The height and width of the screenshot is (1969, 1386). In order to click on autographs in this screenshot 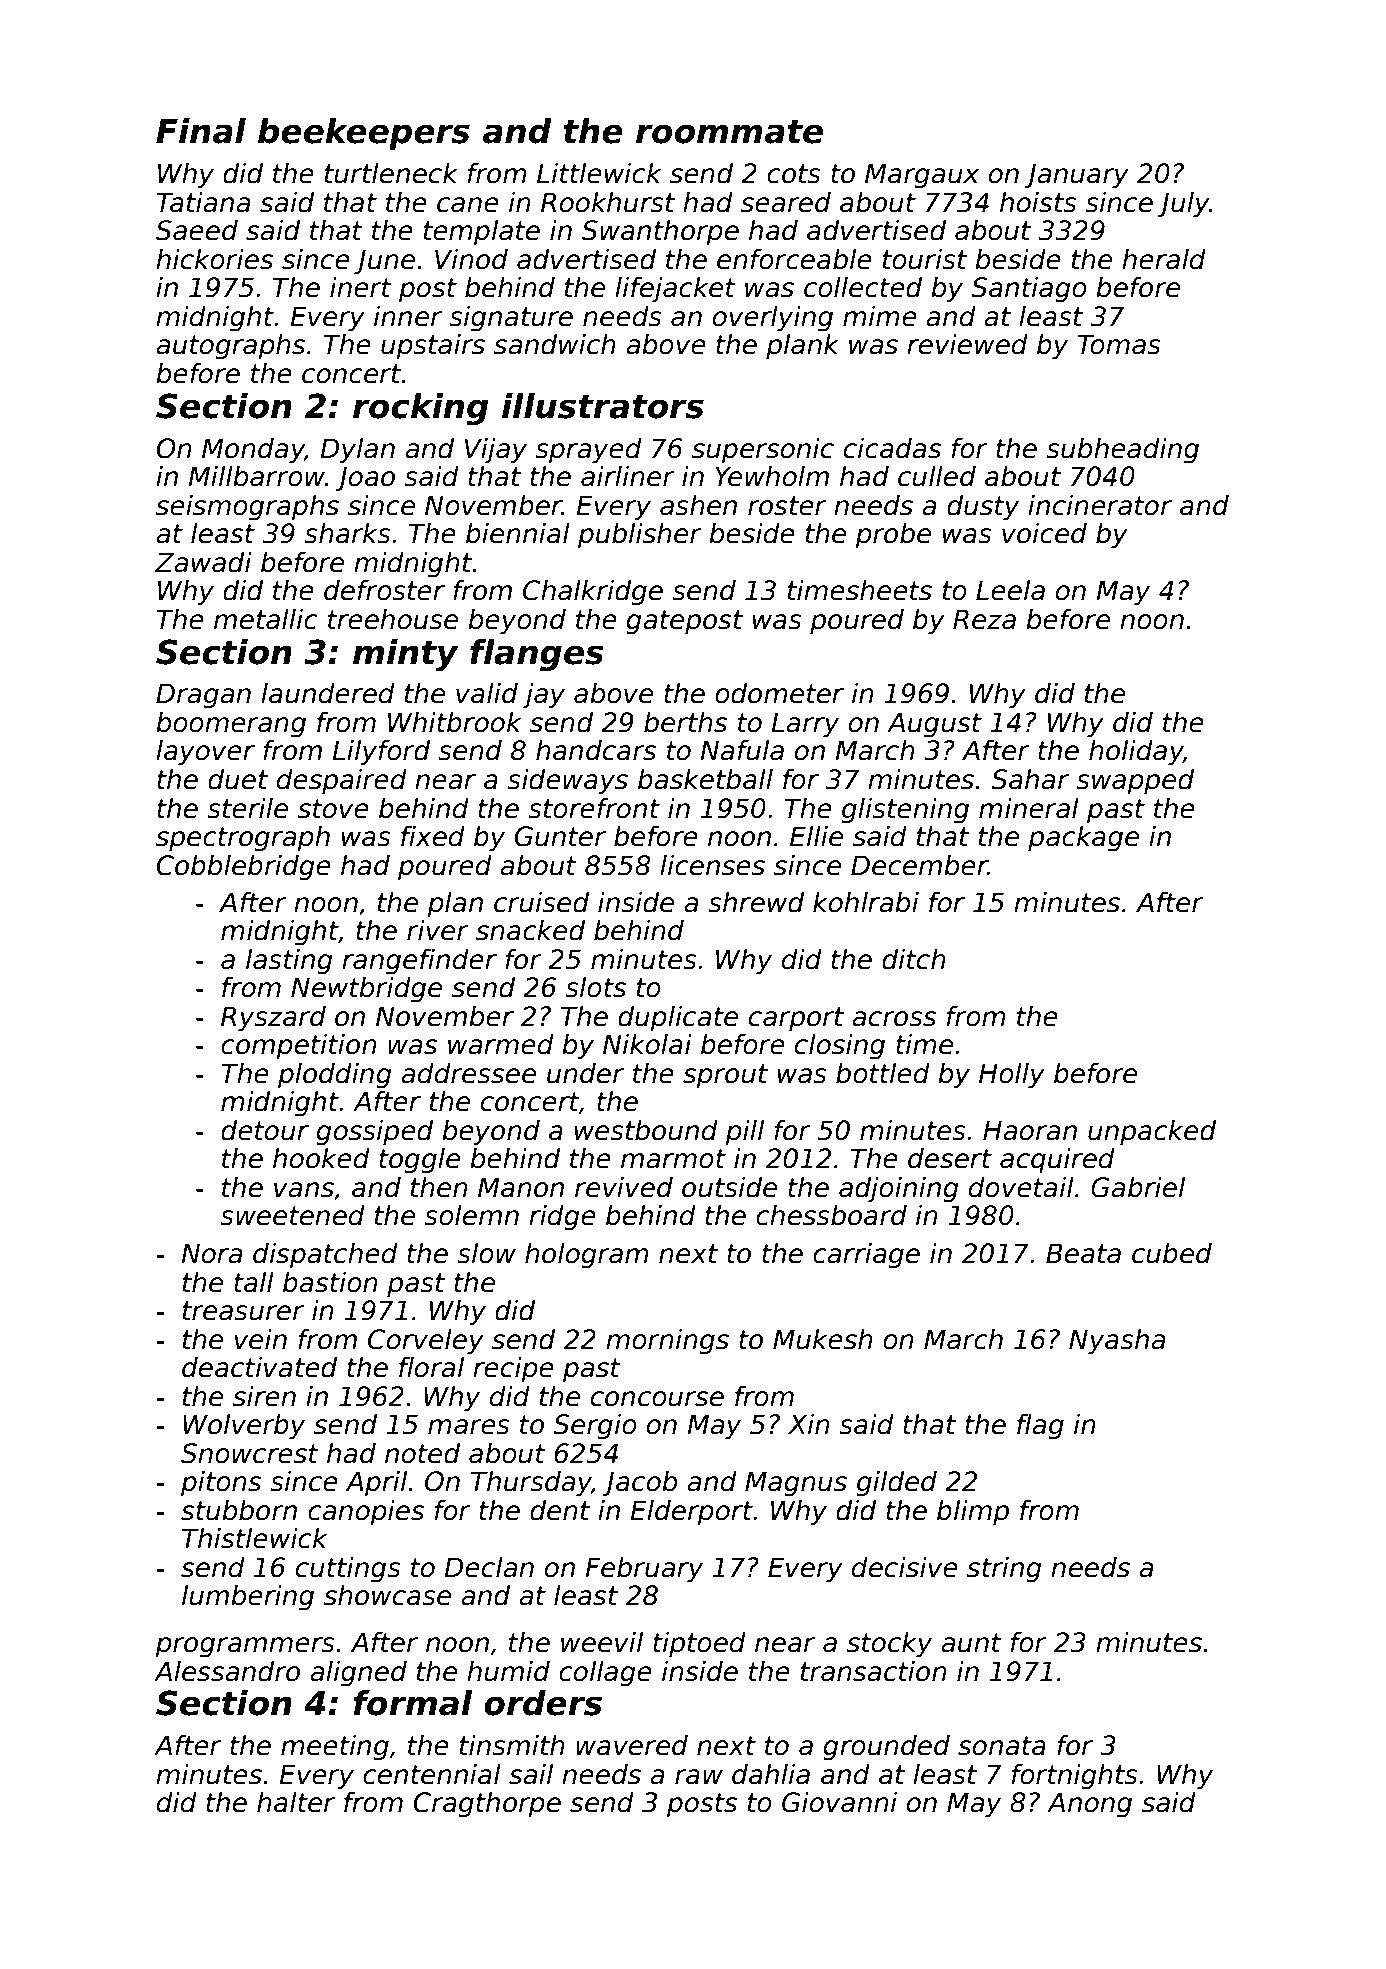, I will do `click(230, 347)`.
